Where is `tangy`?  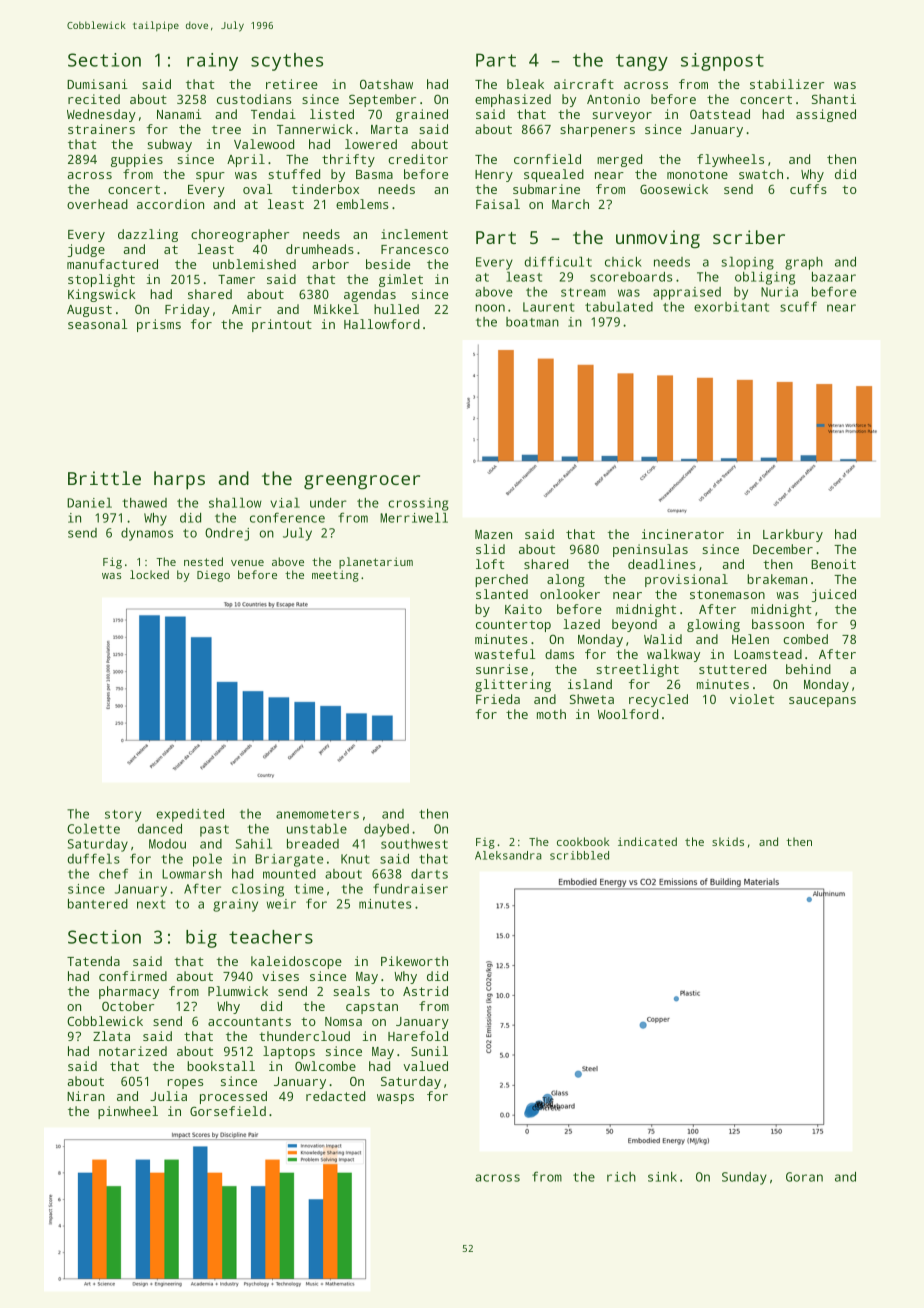
tangy is located at coordinates (642, 62).
